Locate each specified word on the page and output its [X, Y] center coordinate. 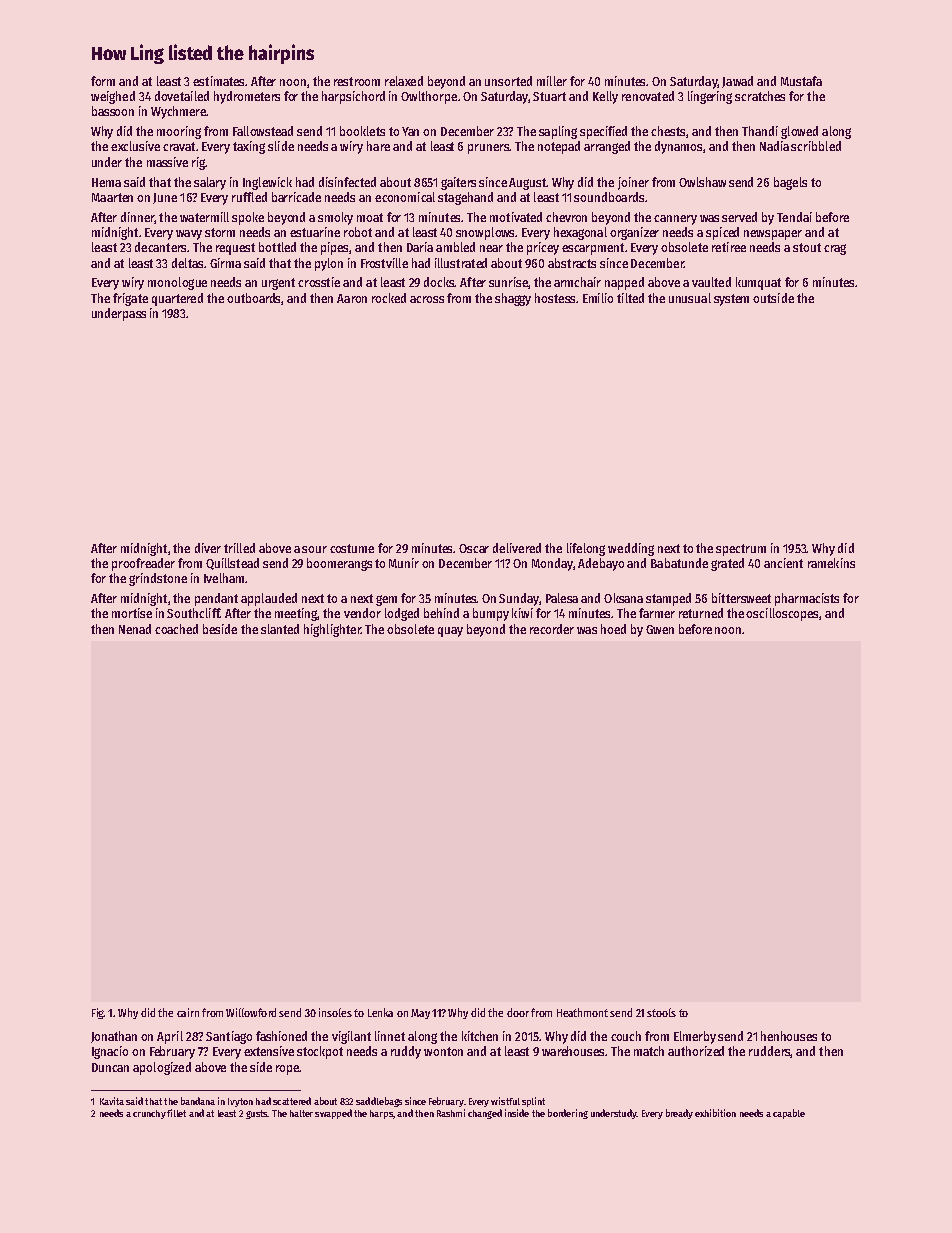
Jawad [737, 82]
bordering [568, 1114]
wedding [631, 549]
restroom [357, 81]
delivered [517, 548]
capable [789, 1114]
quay [450, 632]
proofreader [143, 564]
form [103, 81]
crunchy [149, 1114]
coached [176, 629]
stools [661, 1012]
